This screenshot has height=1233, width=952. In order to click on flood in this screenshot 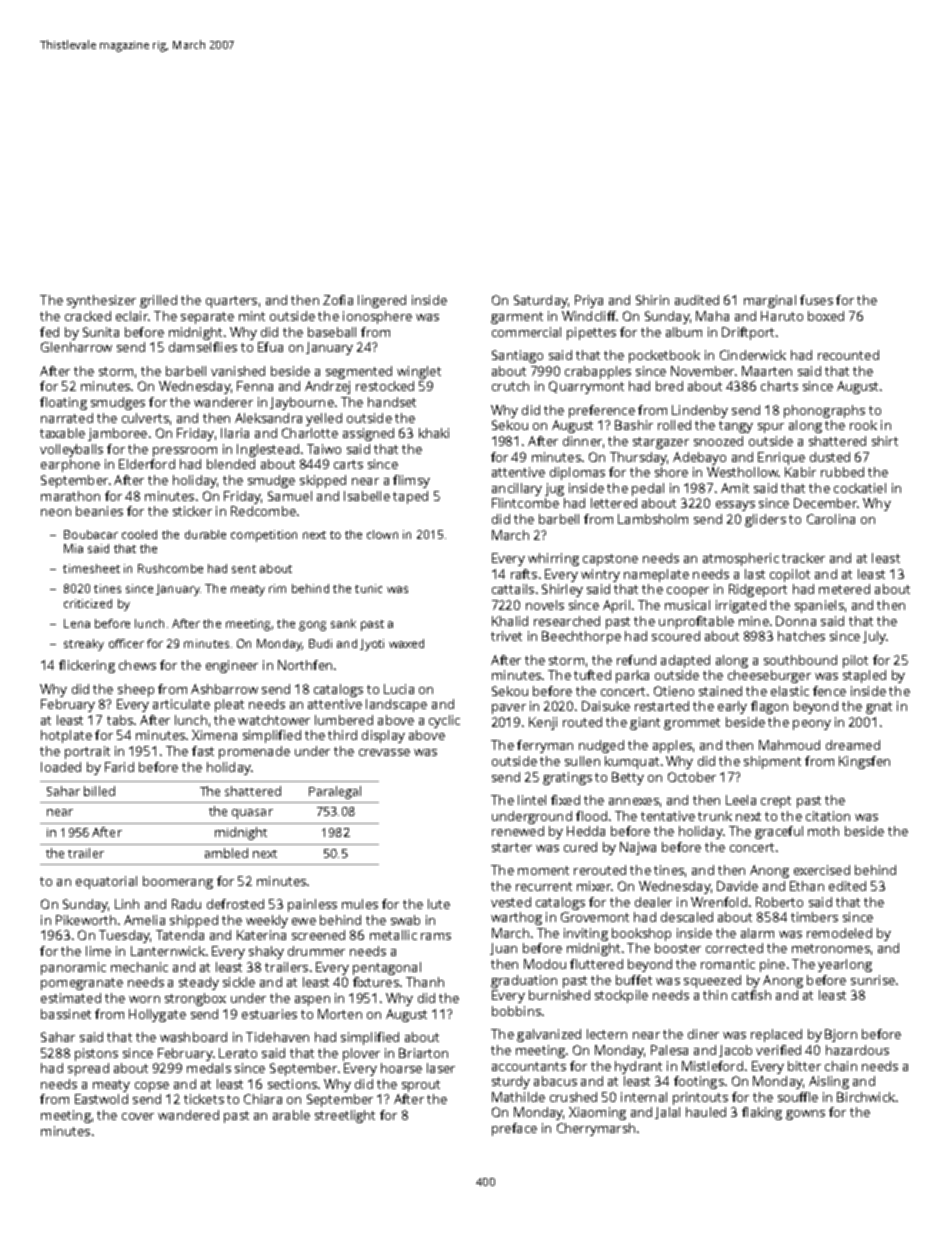, I will do `click(591, 816)`.
